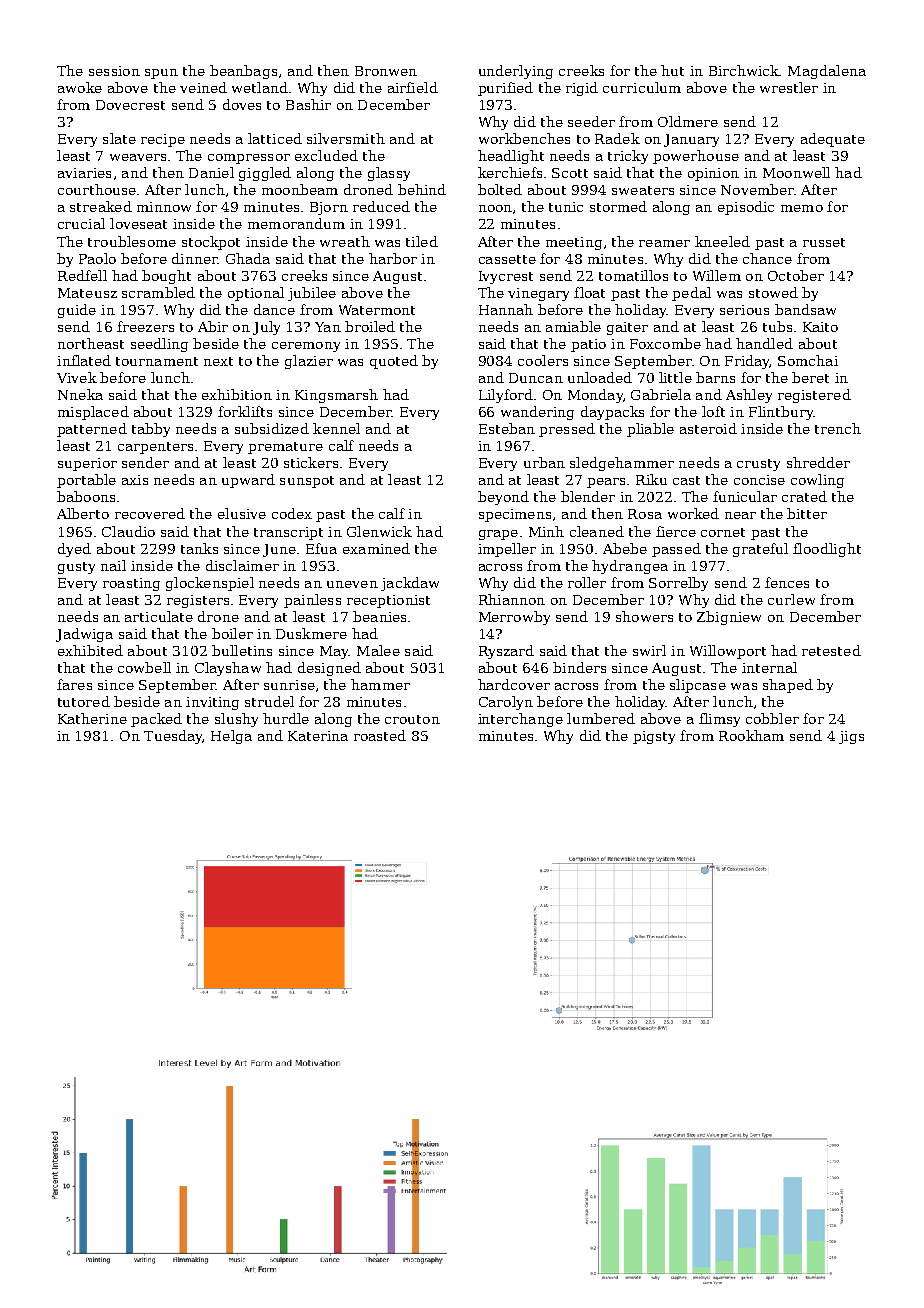 Image resolution: width=924 pixels, height=1308 pixels. Describe the element at coordinates (243, 72) in the image. I see `beanbags` at that location.
